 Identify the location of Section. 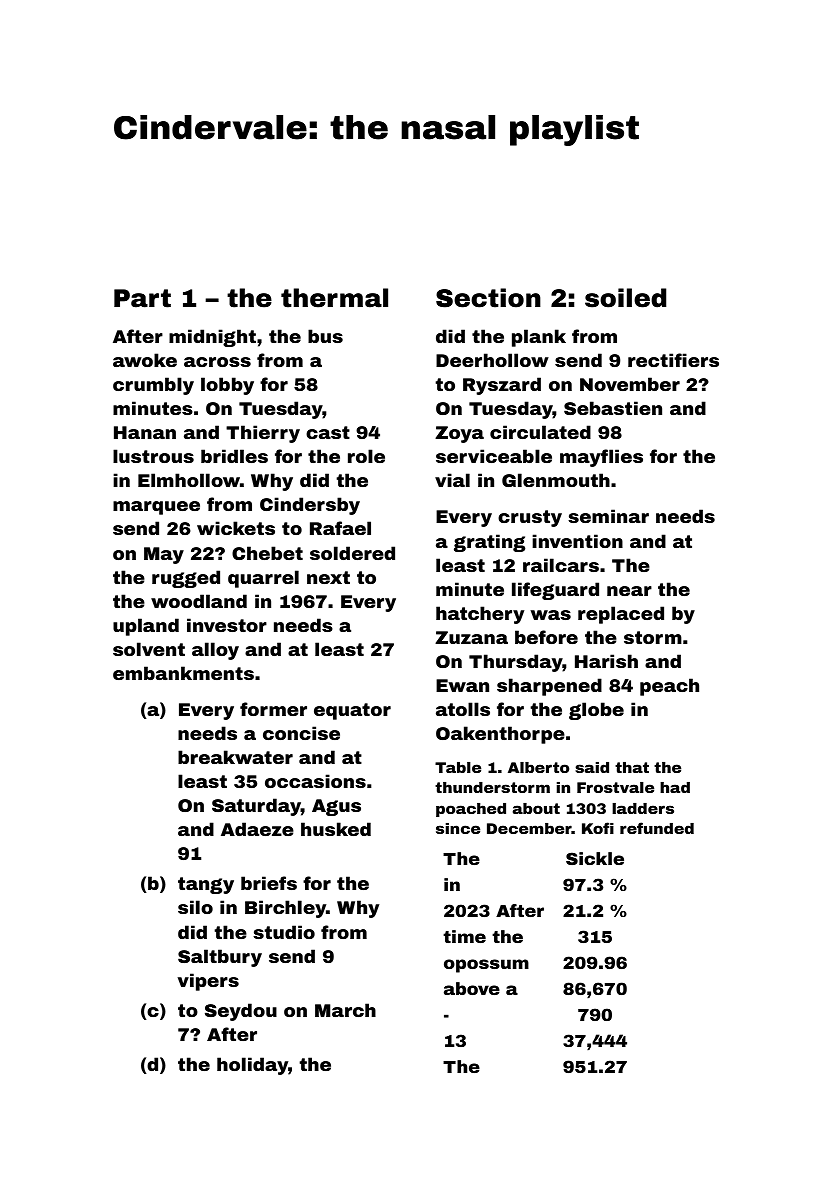
(488, 298).
